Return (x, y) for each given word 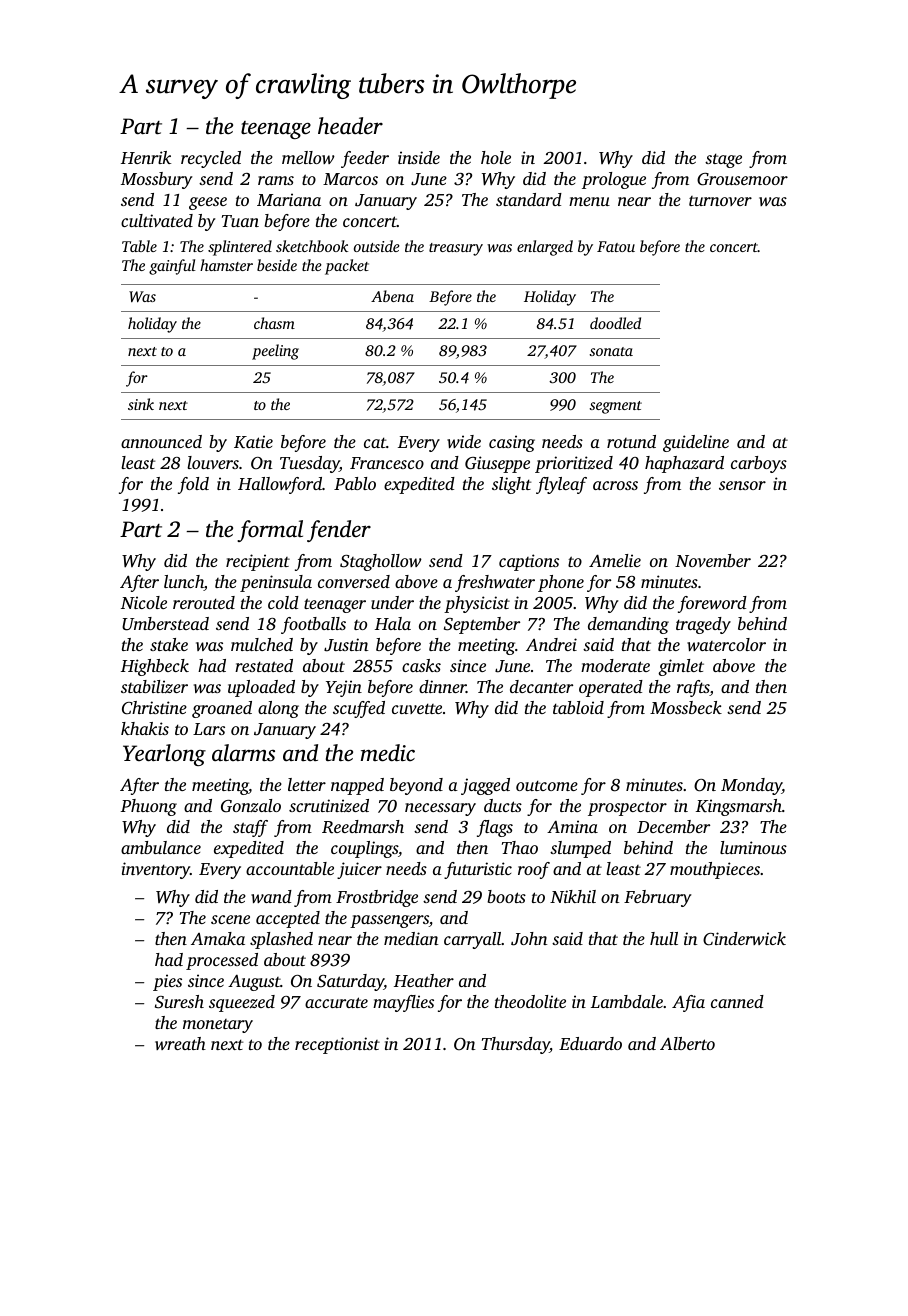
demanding (628, 625)
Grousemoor (742, 179)
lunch (184, 583)
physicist (477, 604)
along (278, 709)
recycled (211, 159)
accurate (336, 1002)
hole (496, 157)
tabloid (578, 707)
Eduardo (590, 1043)
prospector (627, 808)
